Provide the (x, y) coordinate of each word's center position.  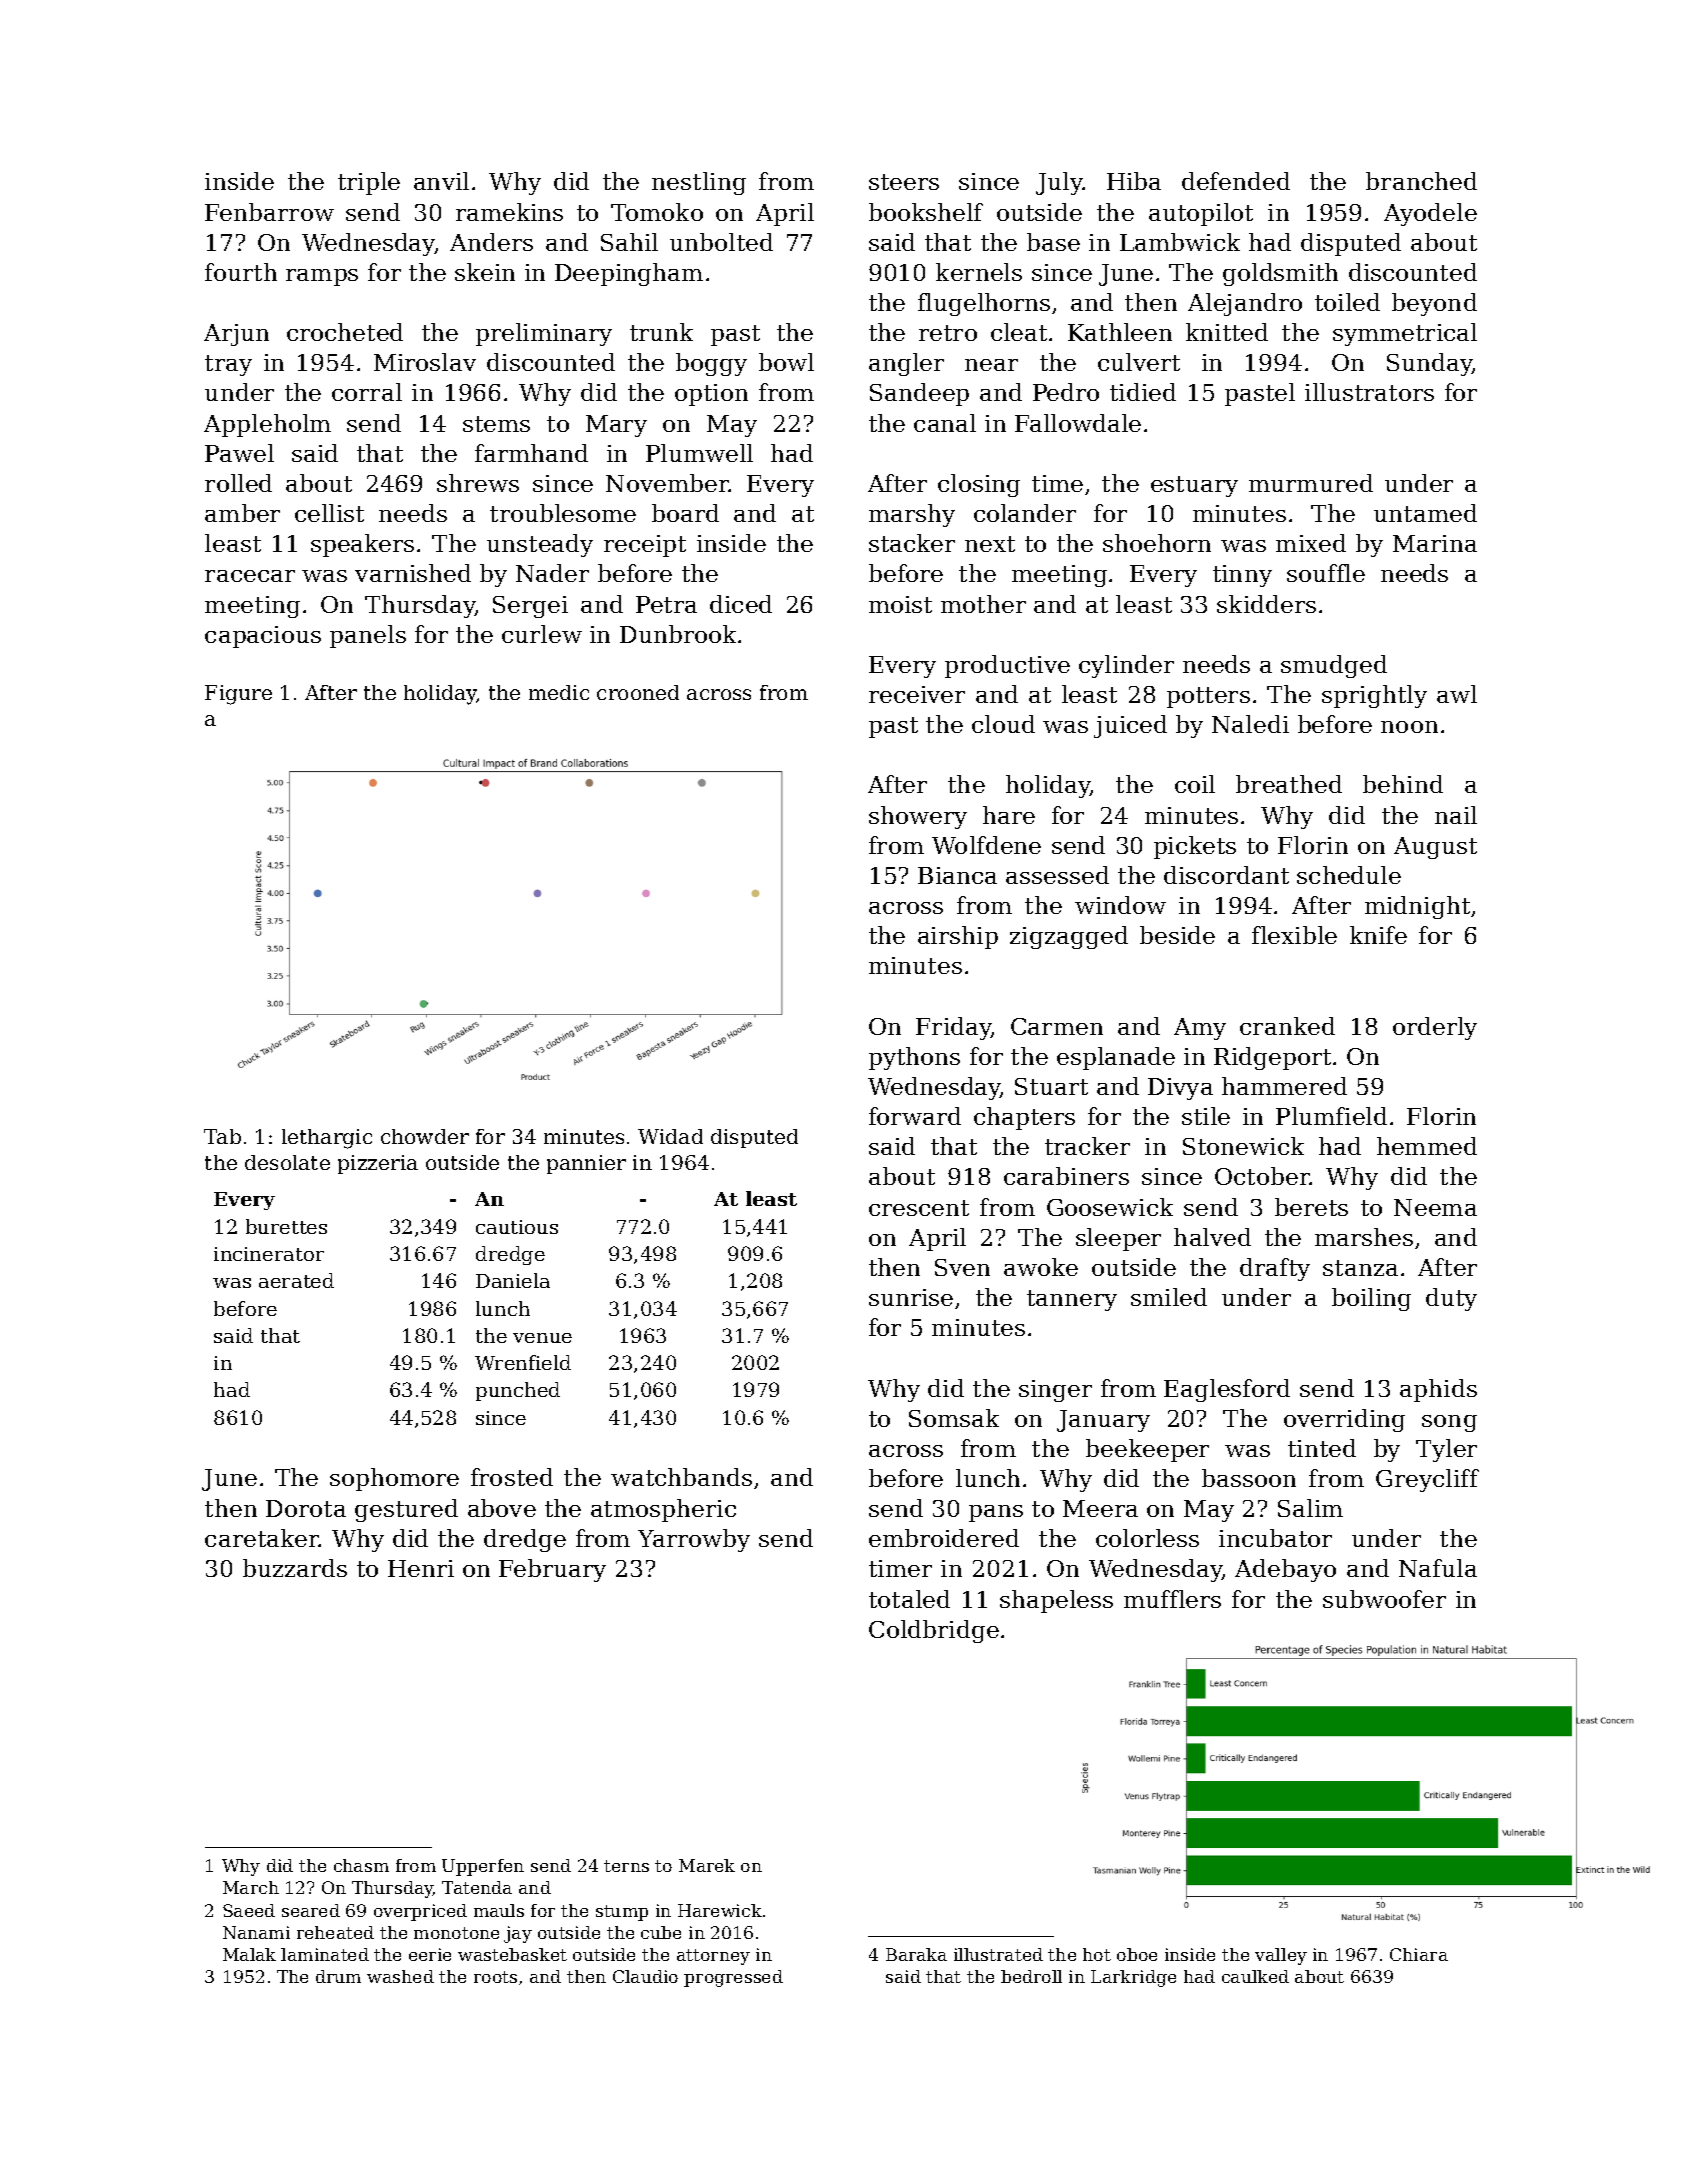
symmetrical (1405, 334)
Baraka (916, 1954)
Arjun (236, 335)
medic (559, 692)
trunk (661, 332)
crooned (638, 692)
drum (338, 1976)
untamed (1425, 513)
